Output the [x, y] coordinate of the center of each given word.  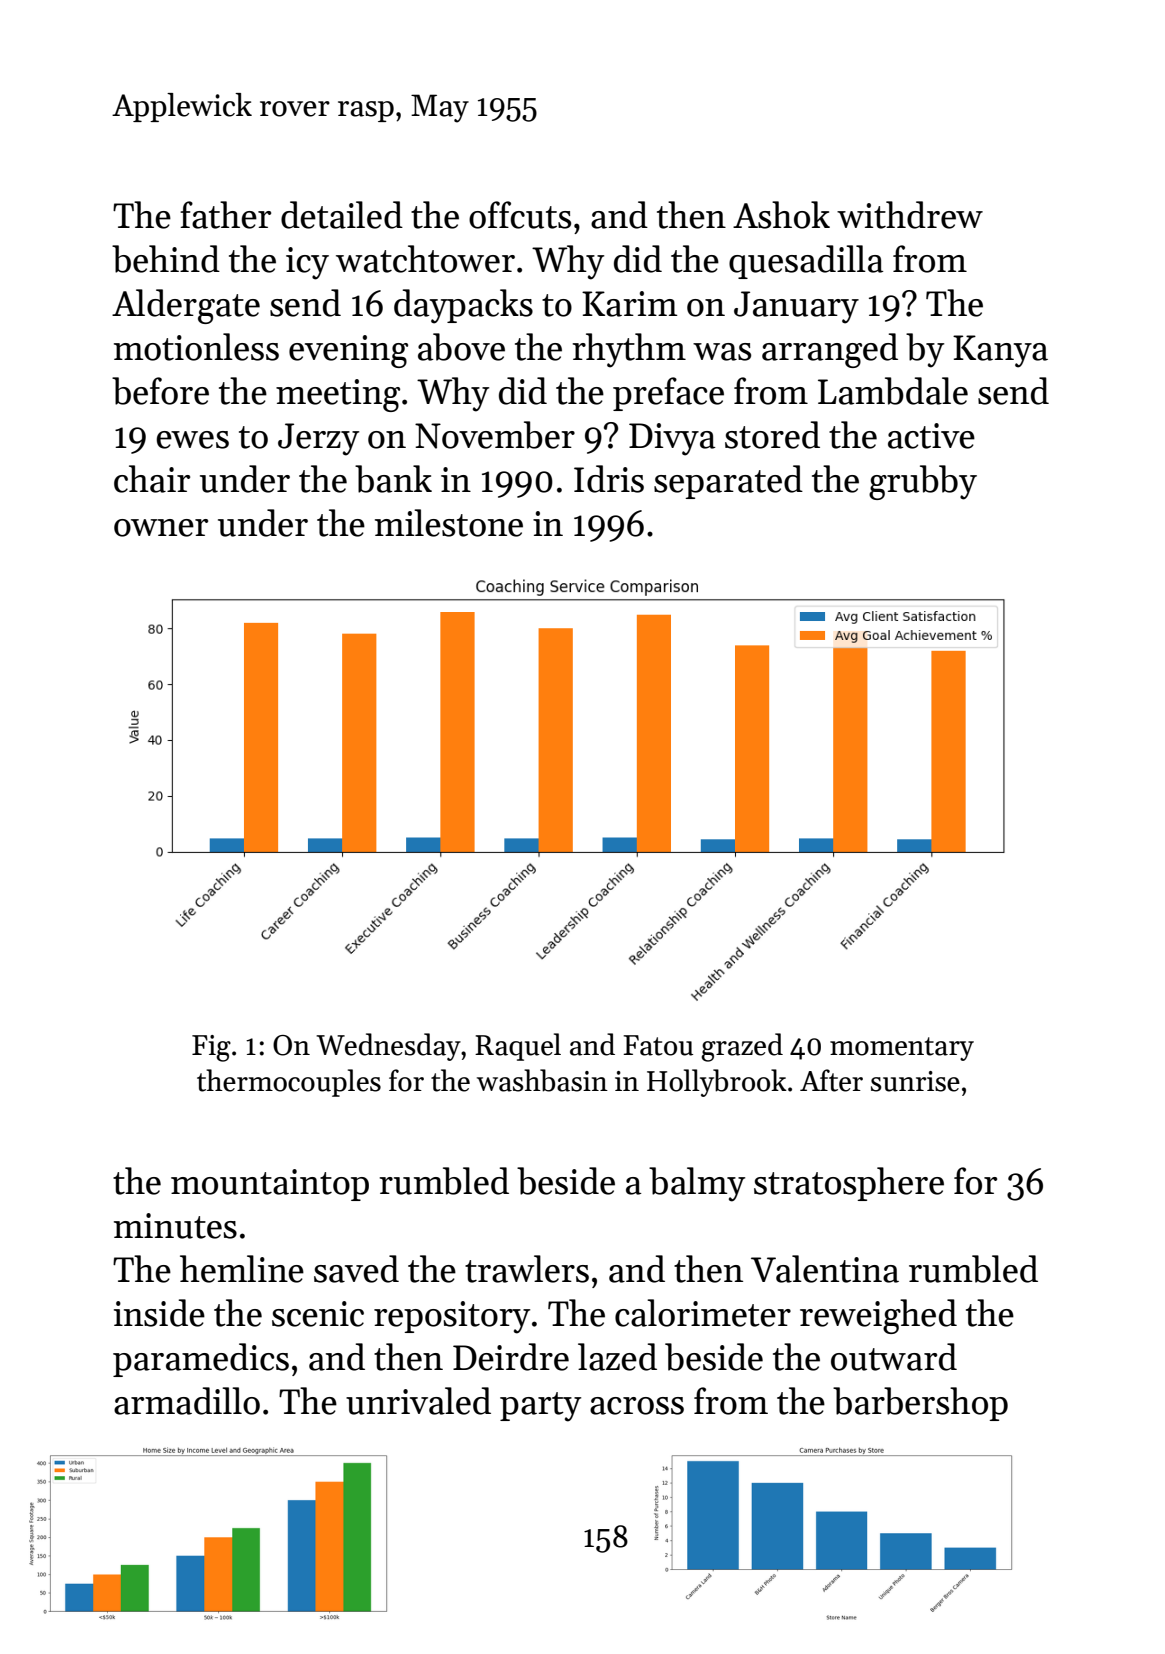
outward [894, 1357]
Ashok [781, 215]
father [225, 215]
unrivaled [418, 1401]
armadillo [187, 1401]
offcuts [520, 215]
